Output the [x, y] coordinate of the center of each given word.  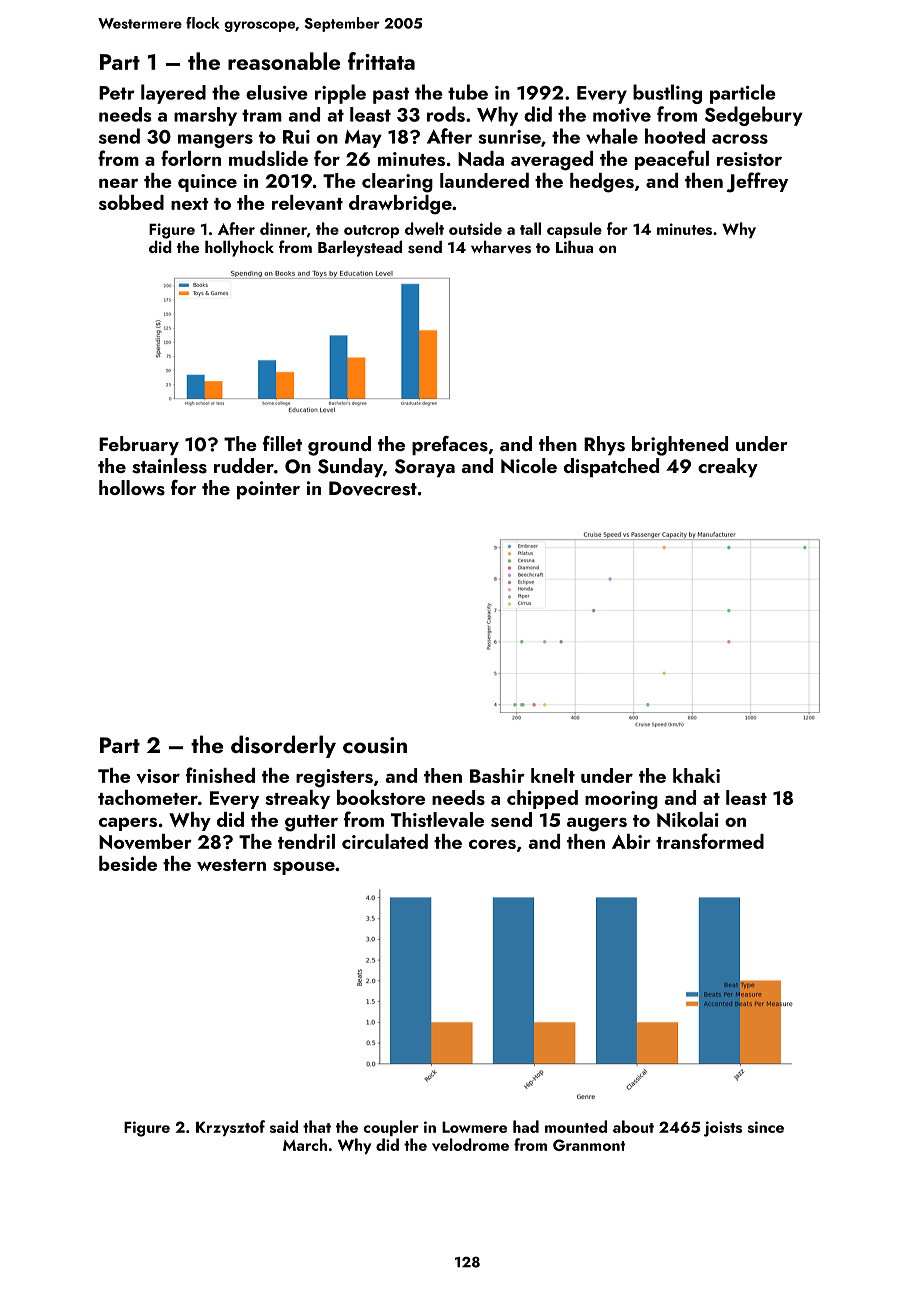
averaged [552, 161]
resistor [749, 159]
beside [128, 863]
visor [158, 776]
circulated [385, 841]
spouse [304, 868]
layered [173, 94]
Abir [631, 841]
